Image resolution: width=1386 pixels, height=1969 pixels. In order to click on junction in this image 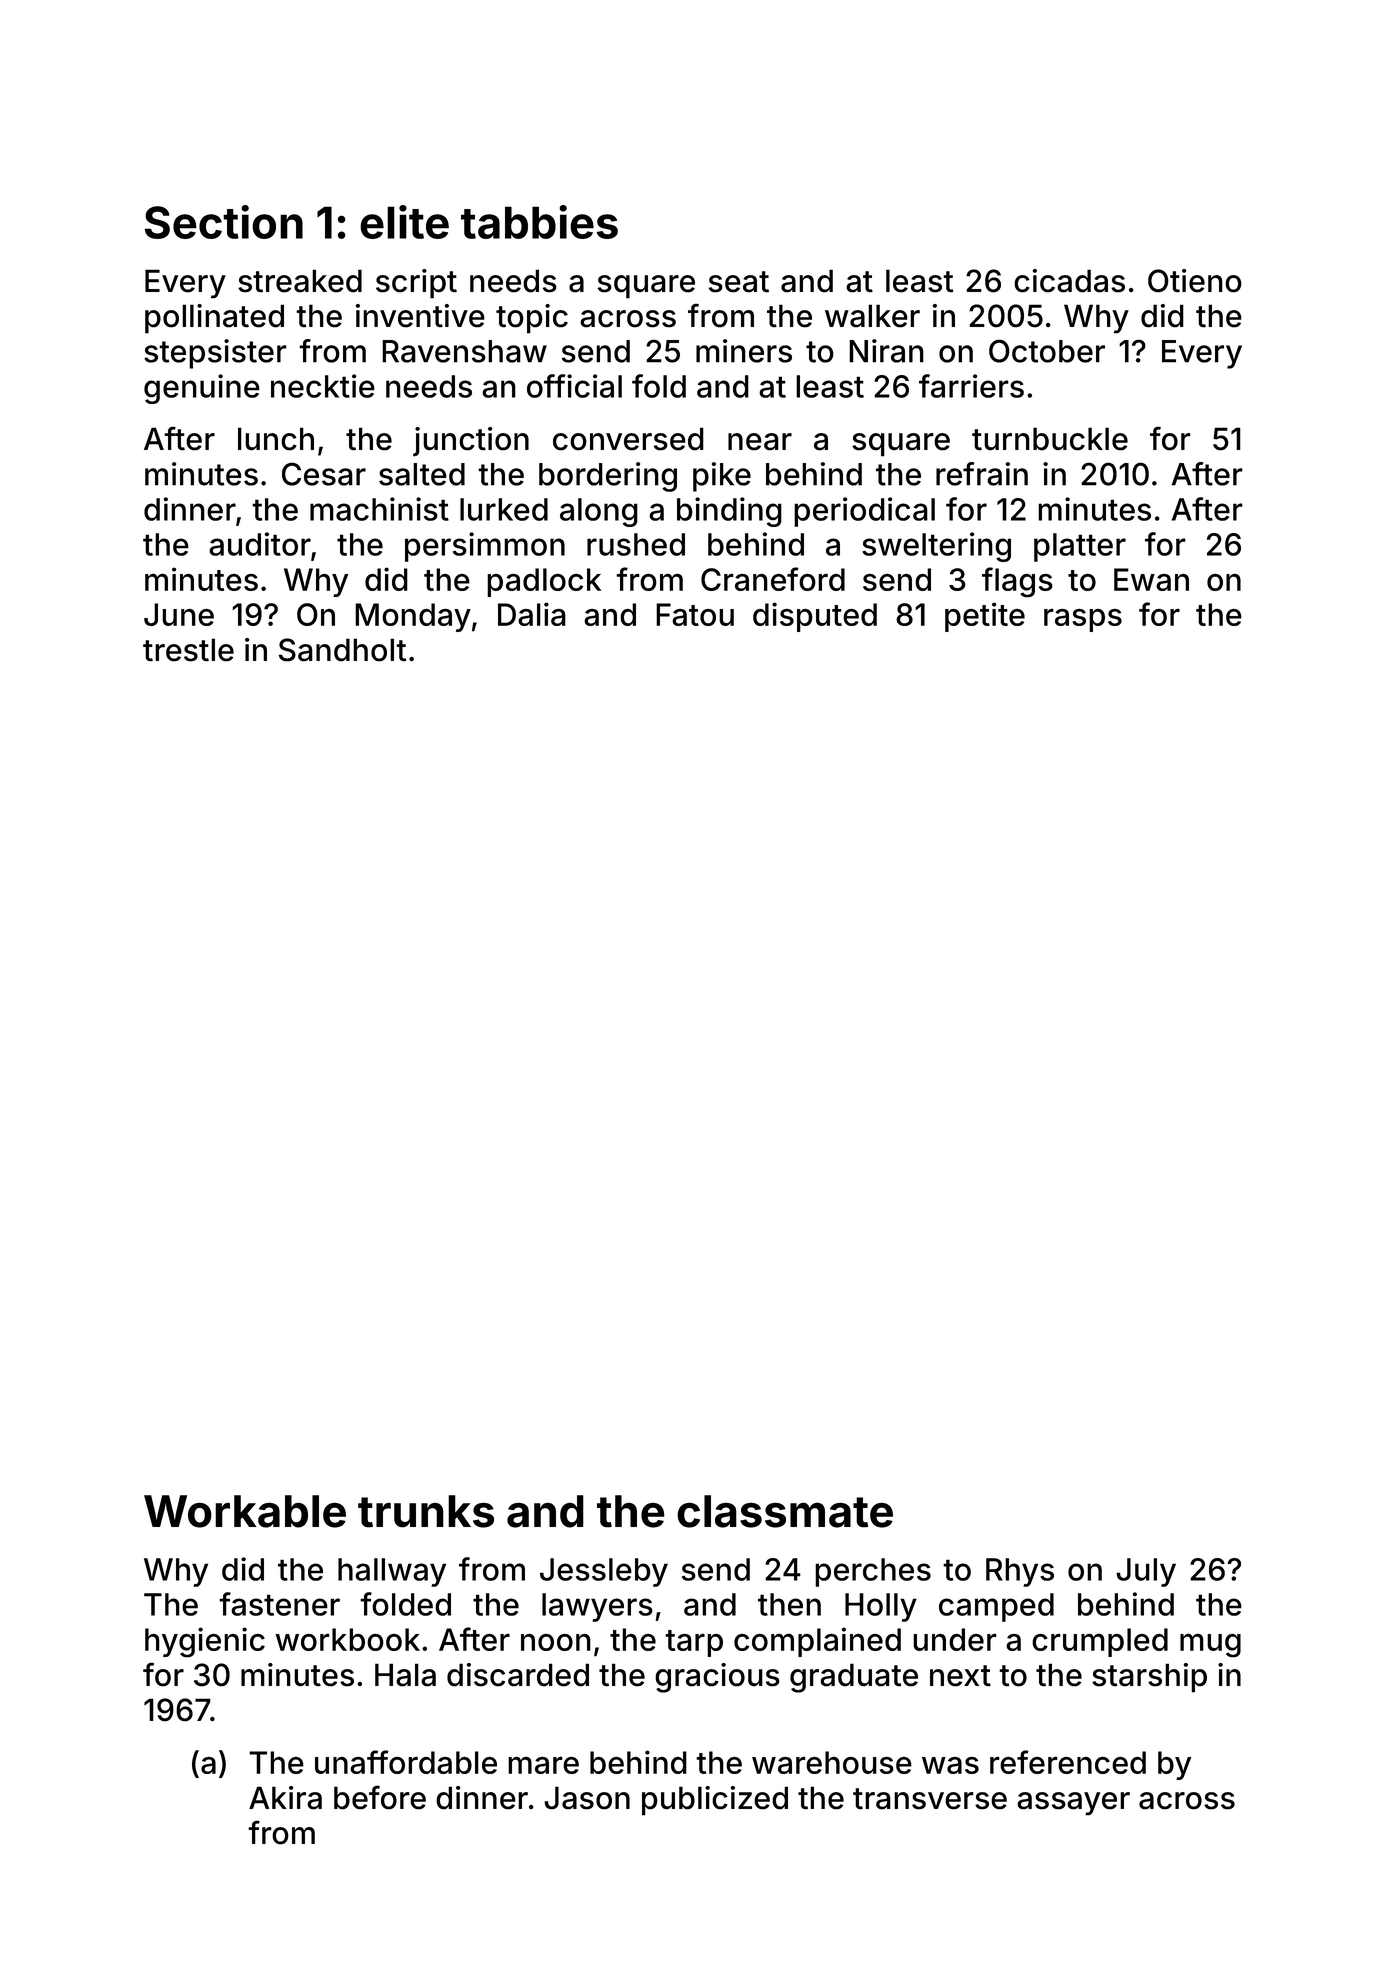, I will do `click(471, 442)`.
